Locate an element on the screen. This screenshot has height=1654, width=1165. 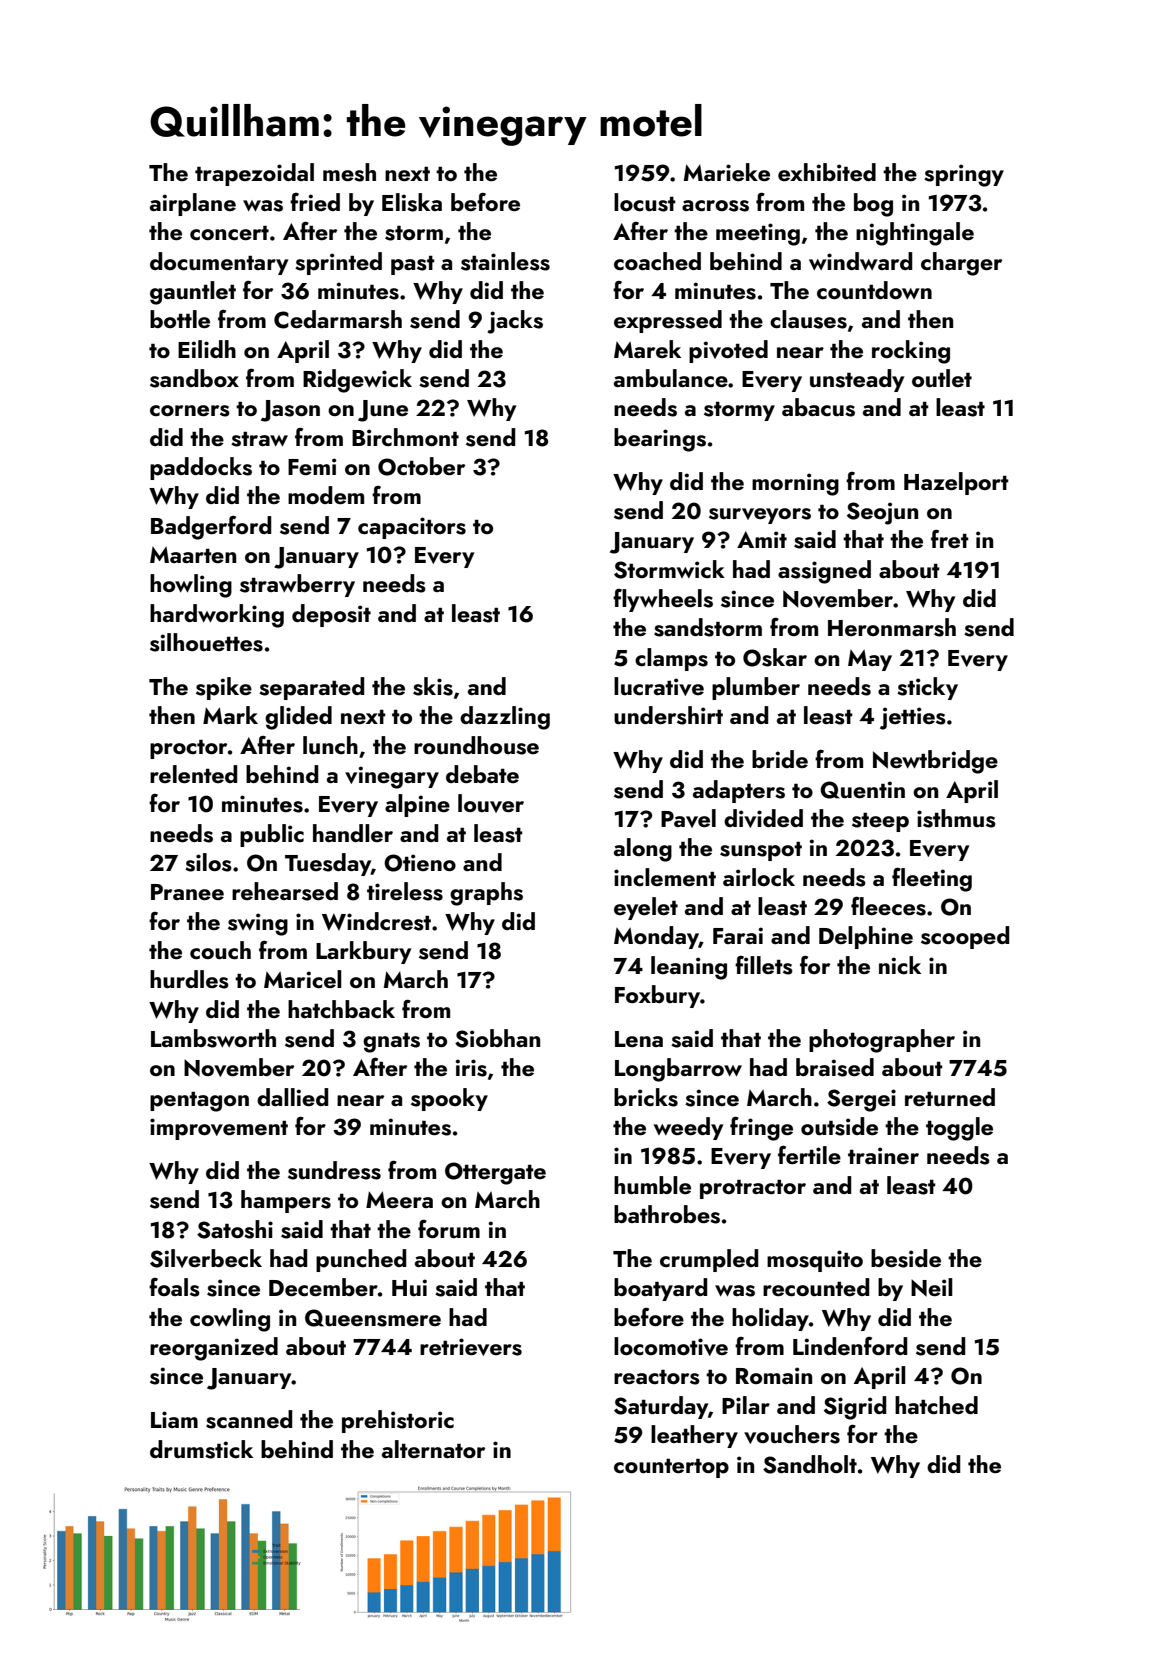
bride is located at coordinates (780, 759).
